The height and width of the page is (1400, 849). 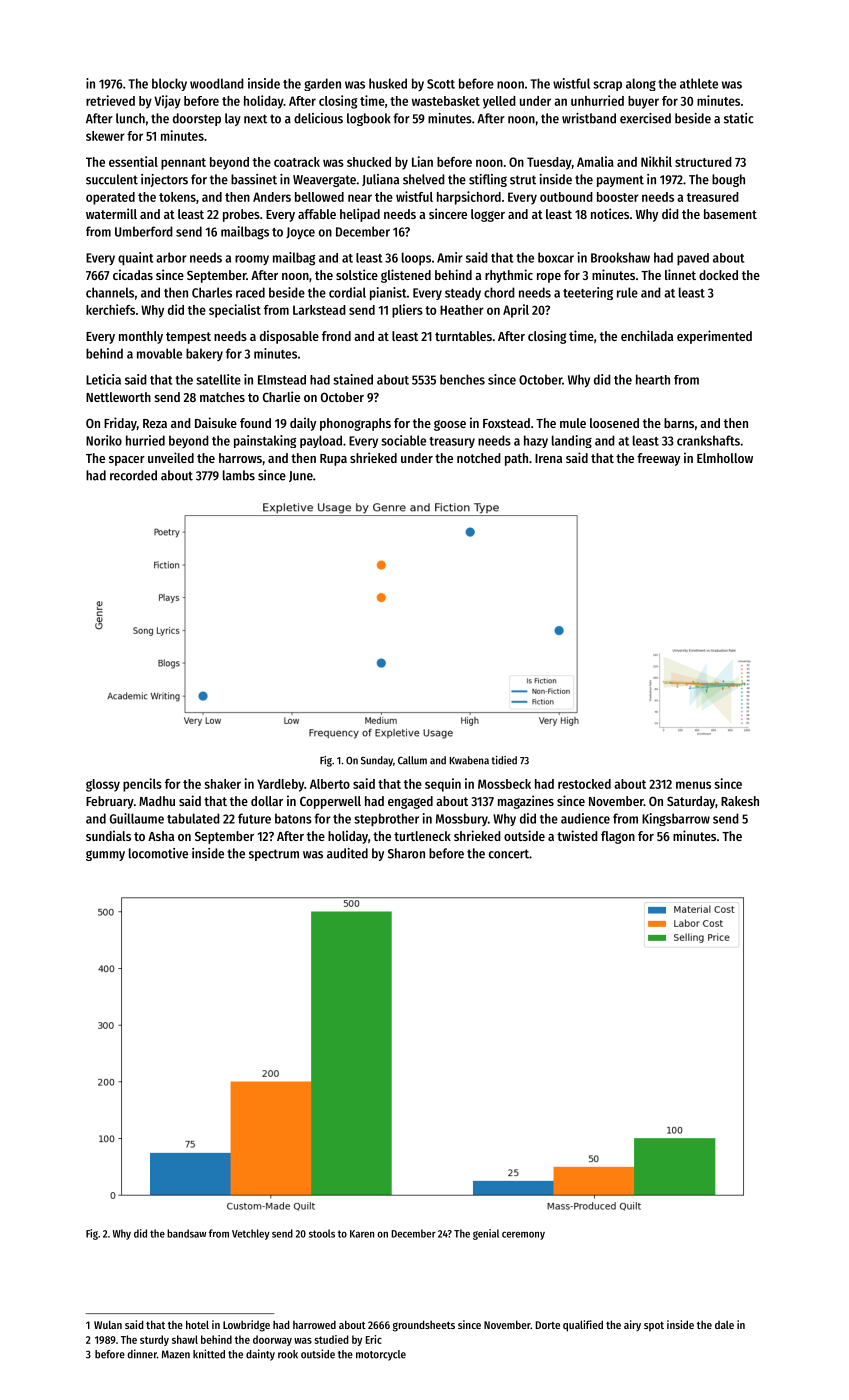 I want to click on husked, so click(x=388, y=83).
